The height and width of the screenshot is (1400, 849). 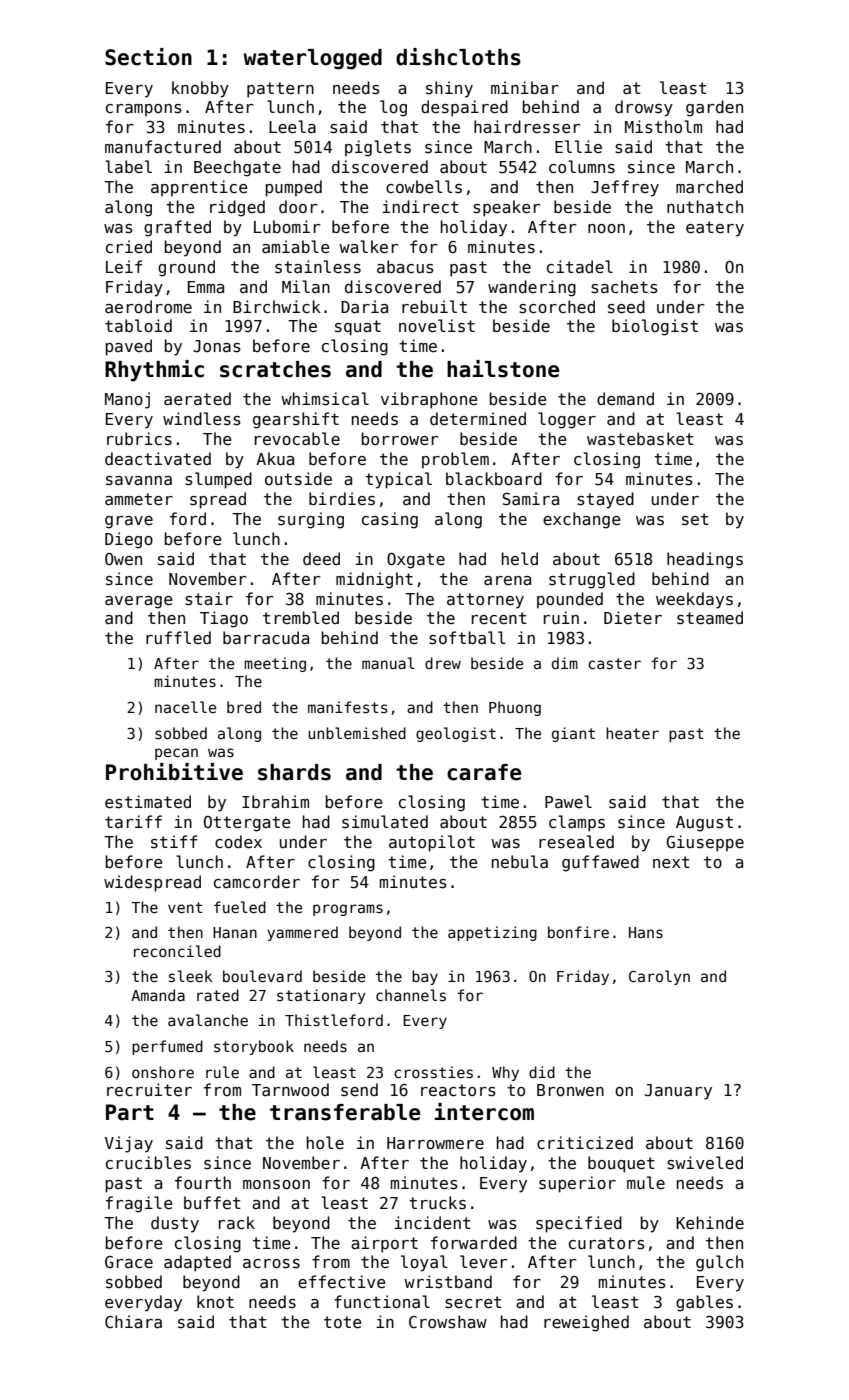 What do you see at coordinates (542, 1072) in the screenshot?
I see `did` at bounding box center [542, 1072].
